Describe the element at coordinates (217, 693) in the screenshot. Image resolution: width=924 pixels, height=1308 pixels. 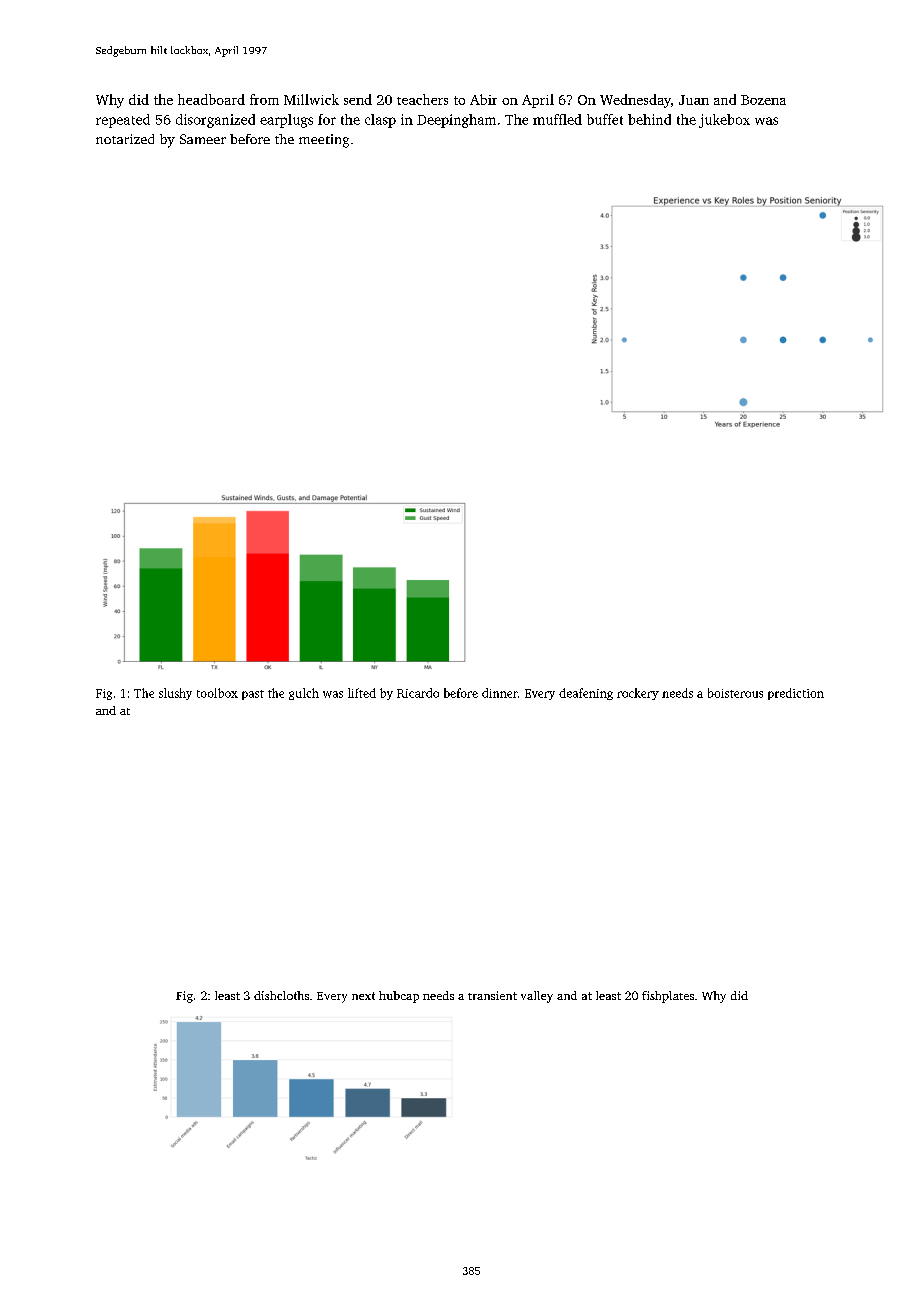
I see `toolbox` at that location.
